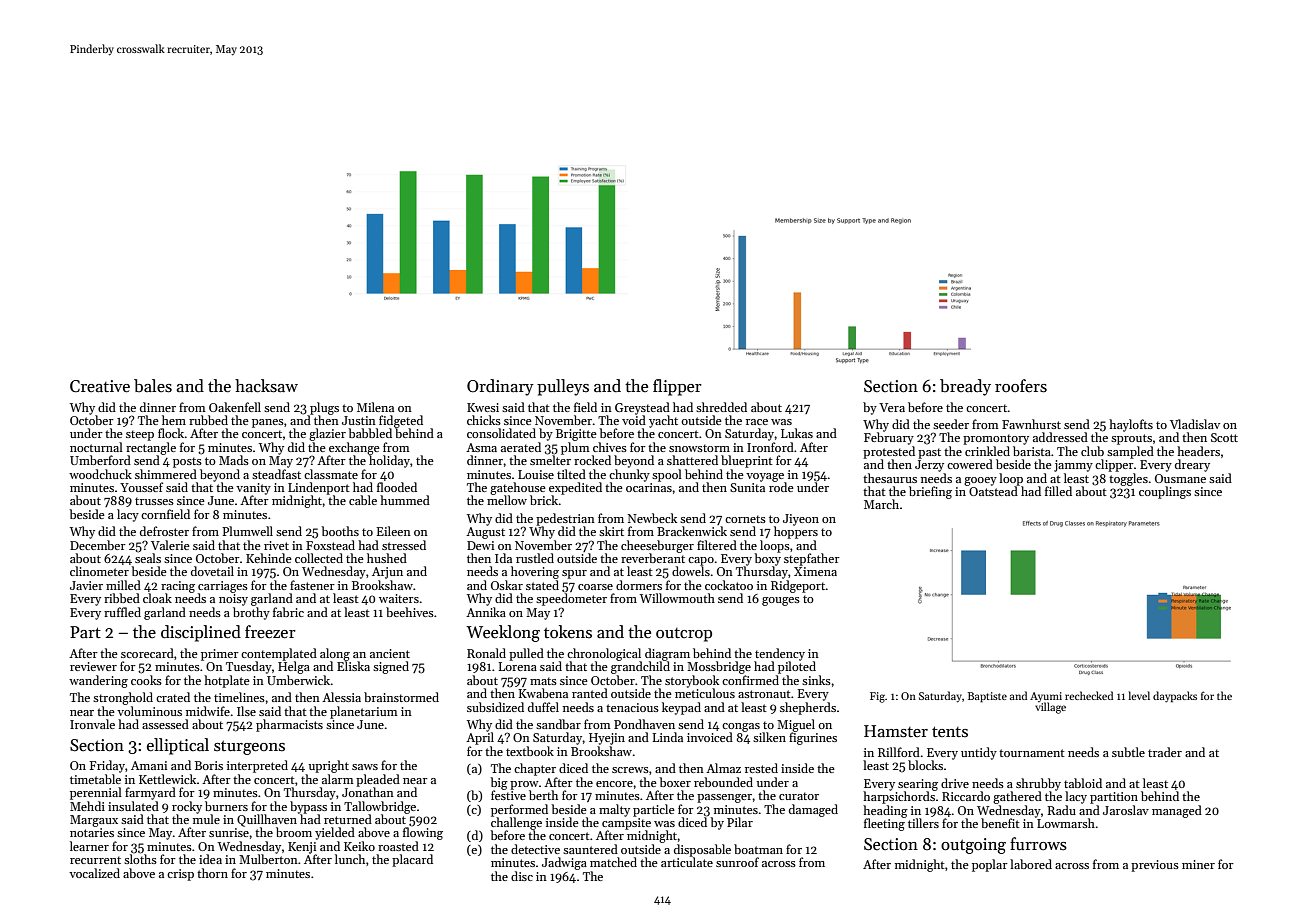 The height and width of the screenshot is (924, 1308). What do you see at coordinates (212, 873) in the screenshot?
I see `thorn` at bounding box center [212, 873].
